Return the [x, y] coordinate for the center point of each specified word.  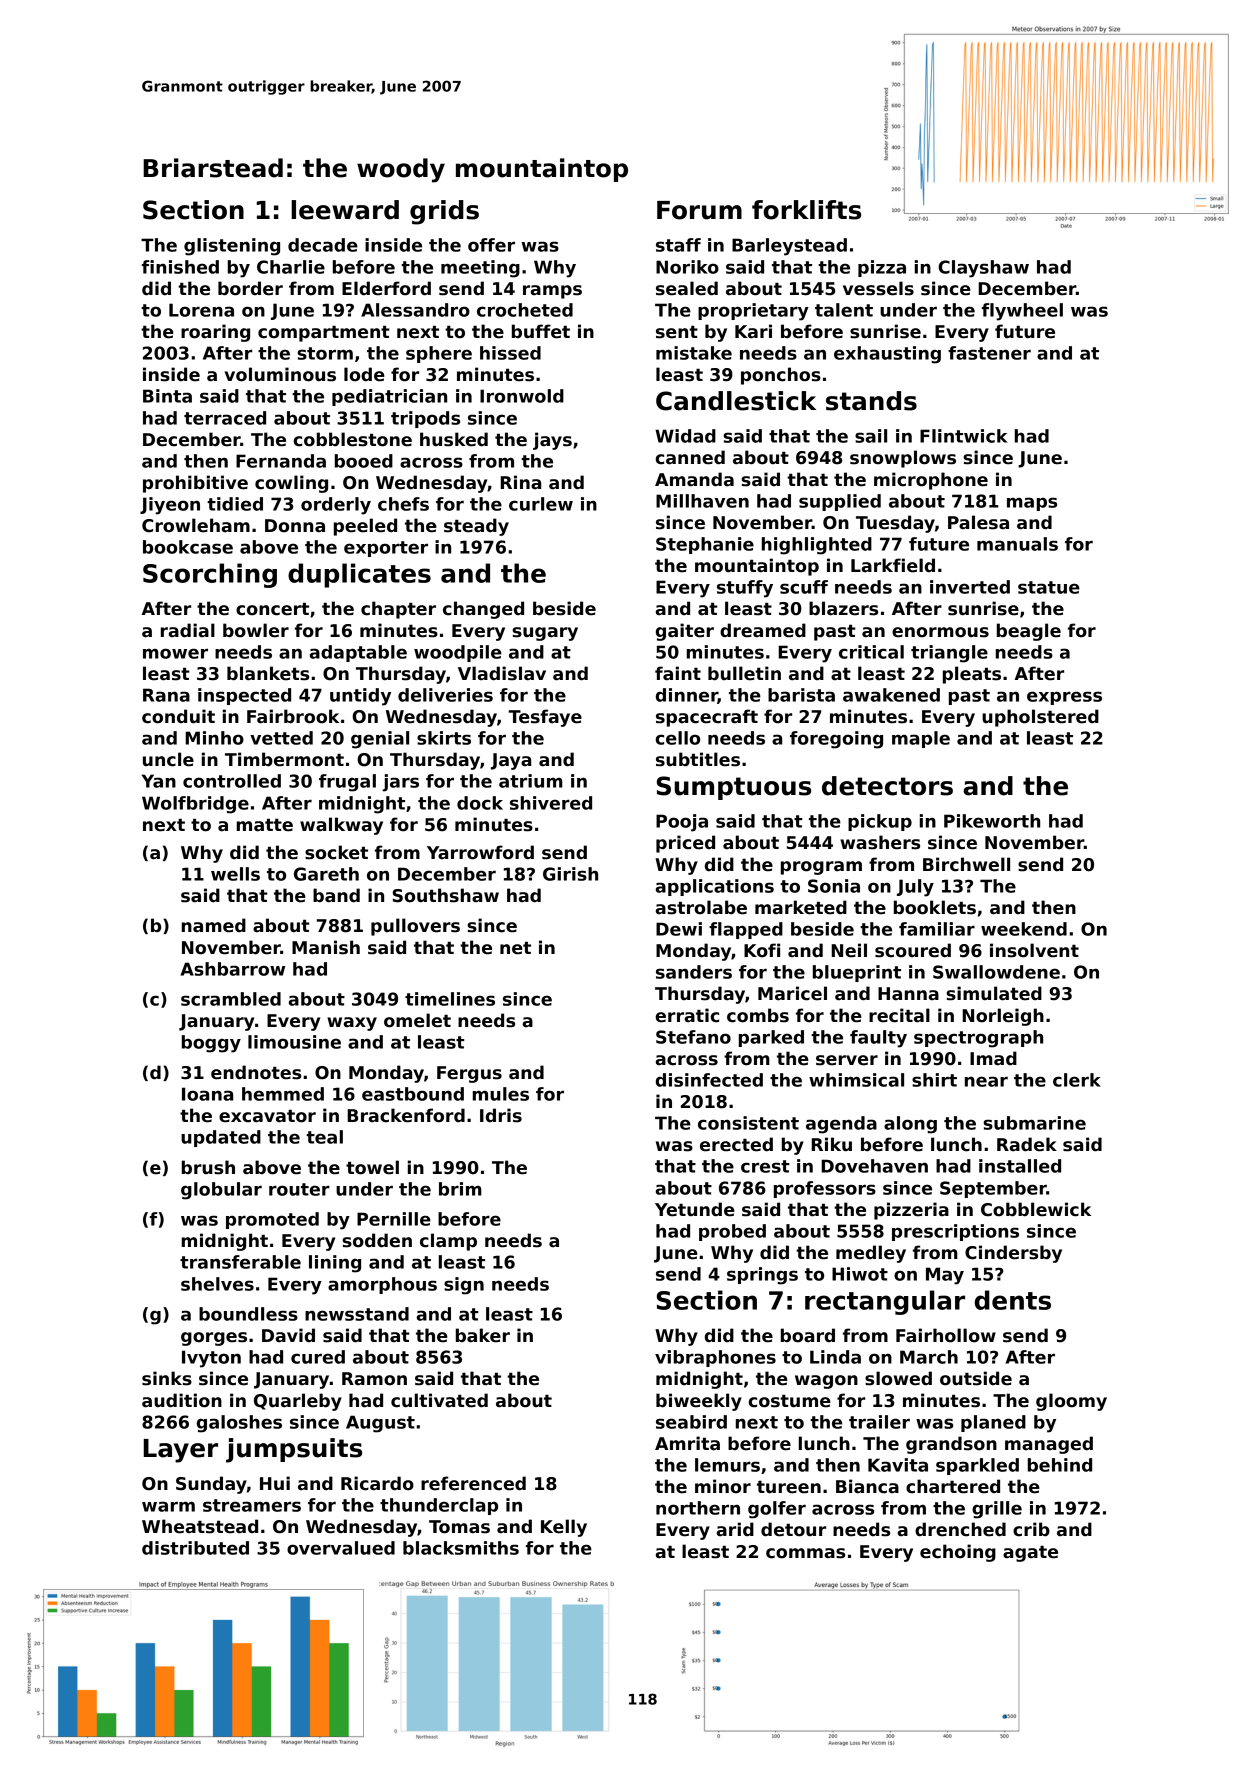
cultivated [439, 1400]
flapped [746, 930]
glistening [232, 247]
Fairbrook [293, 716]
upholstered [1040, 718]
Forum [699, 210]
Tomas [459, 1527]
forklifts [806, 210]
